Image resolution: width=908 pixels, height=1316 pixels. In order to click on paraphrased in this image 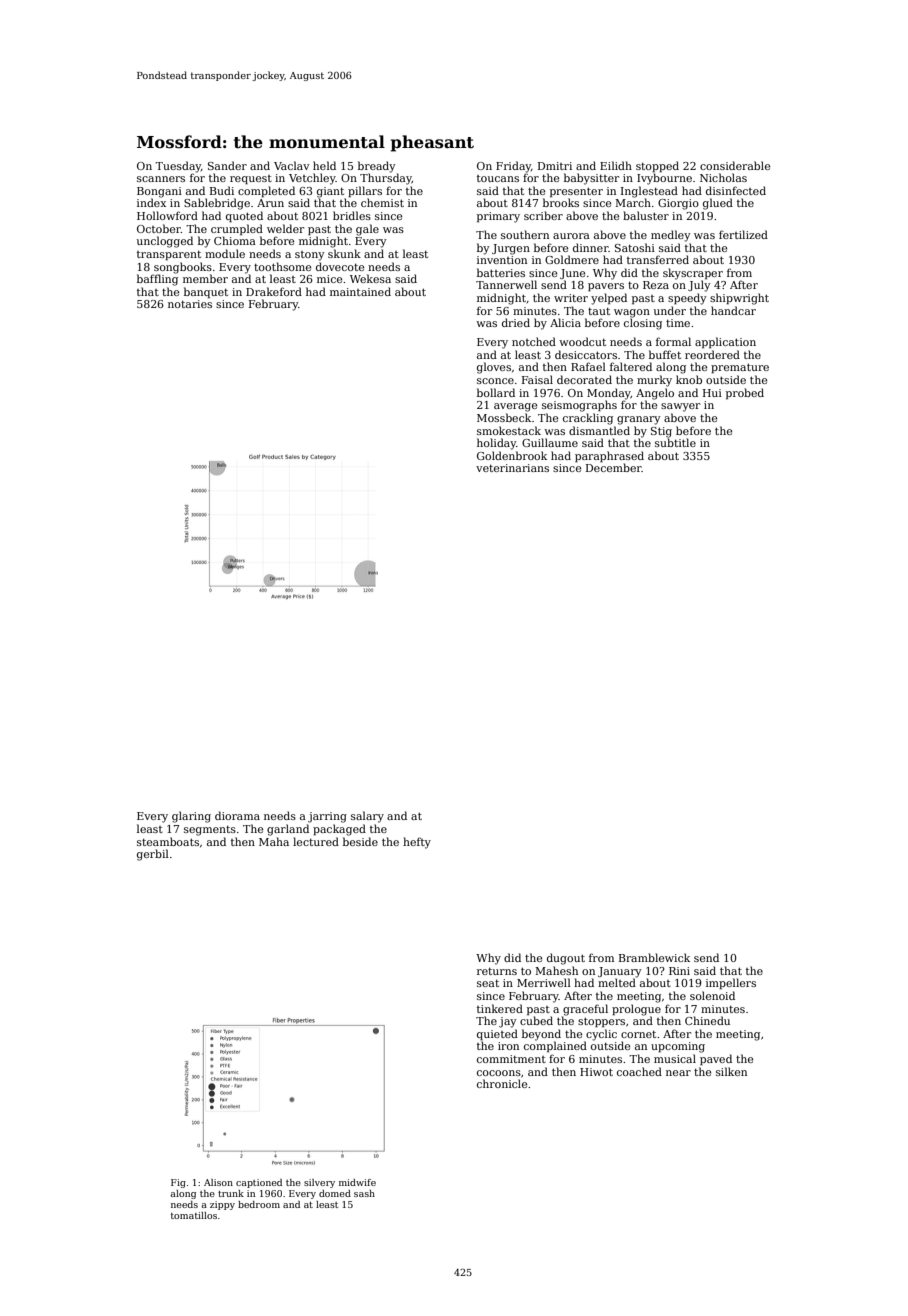, I will do `click(609, 456)`.
